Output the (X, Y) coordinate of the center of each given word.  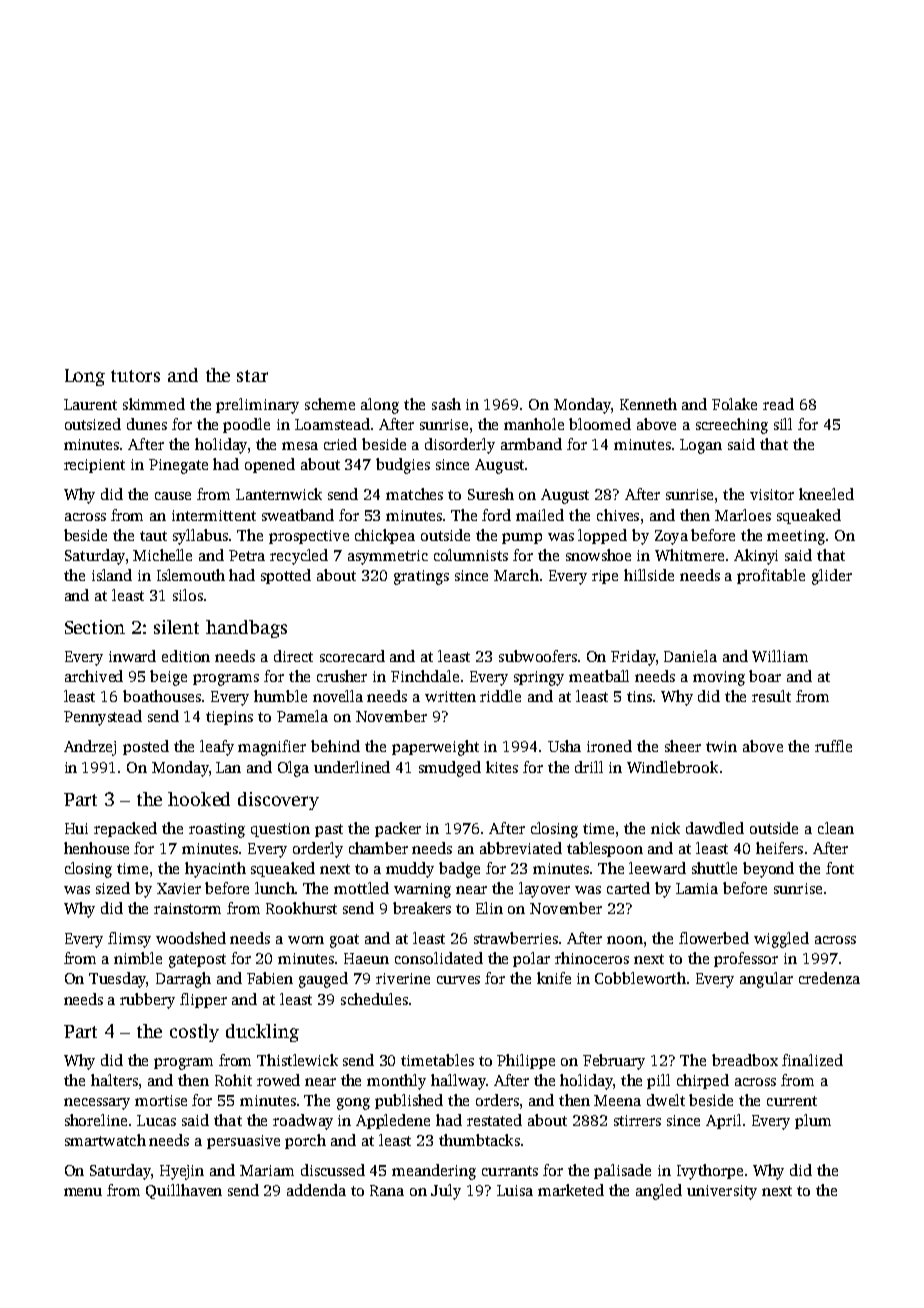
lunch (275, 888)
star (252, 376)
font (840, 868)
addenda (316, 1190)
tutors (135, 376)
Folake (734, 404)
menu (83, 1192)
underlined (352, 767)
